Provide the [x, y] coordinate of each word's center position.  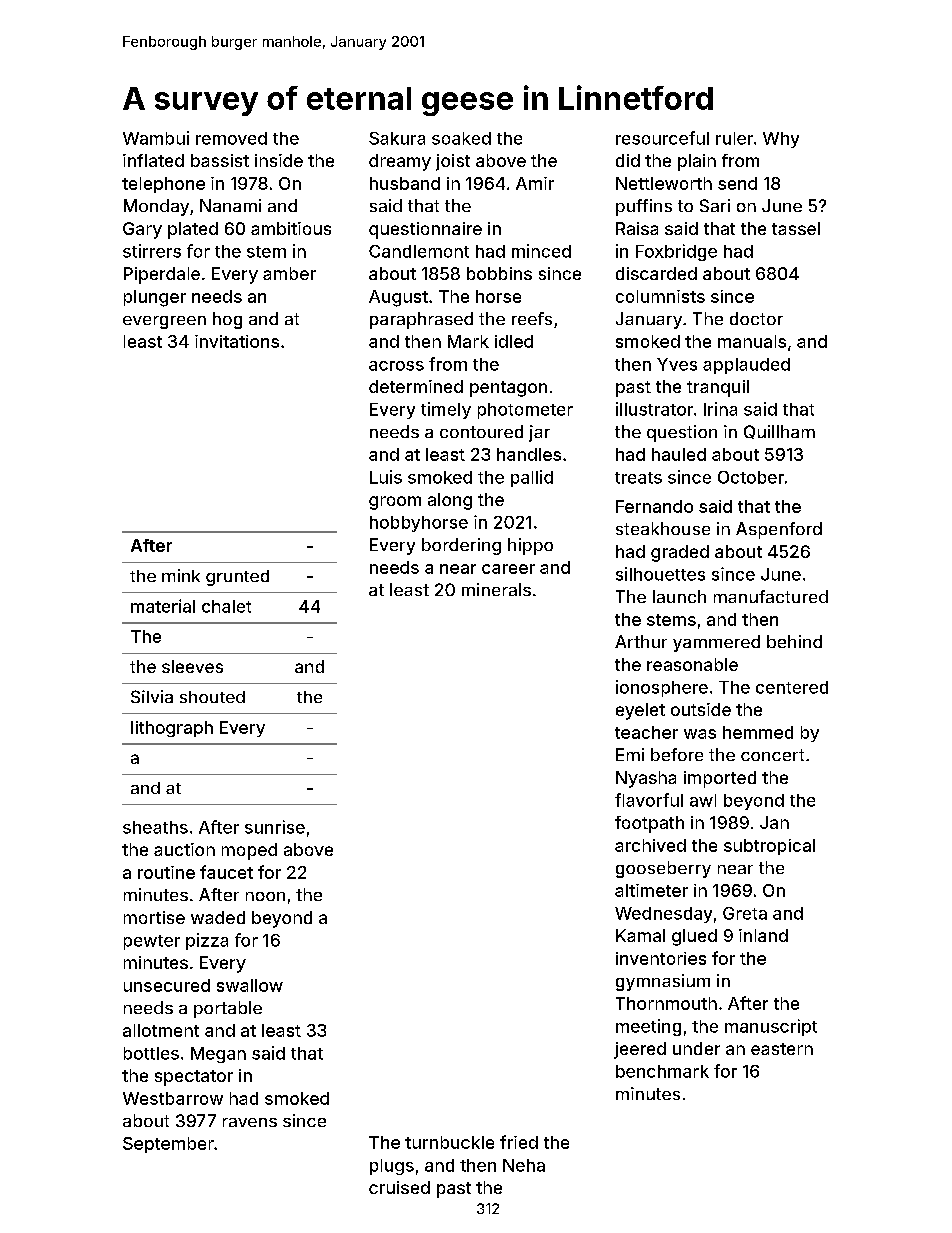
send [737, 183]
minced [541, 251]
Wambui [156, 138]
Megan [218, 1055]
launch [679, 596]
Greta [745, 913]
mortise [154, 917]
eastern [782, 1049]
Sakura [397, 138]
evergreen [164, 322]
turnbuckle [449, 1142]
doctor [756, 318]
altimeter [651, 890]
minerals [496, 589]
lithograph [172, 729]
